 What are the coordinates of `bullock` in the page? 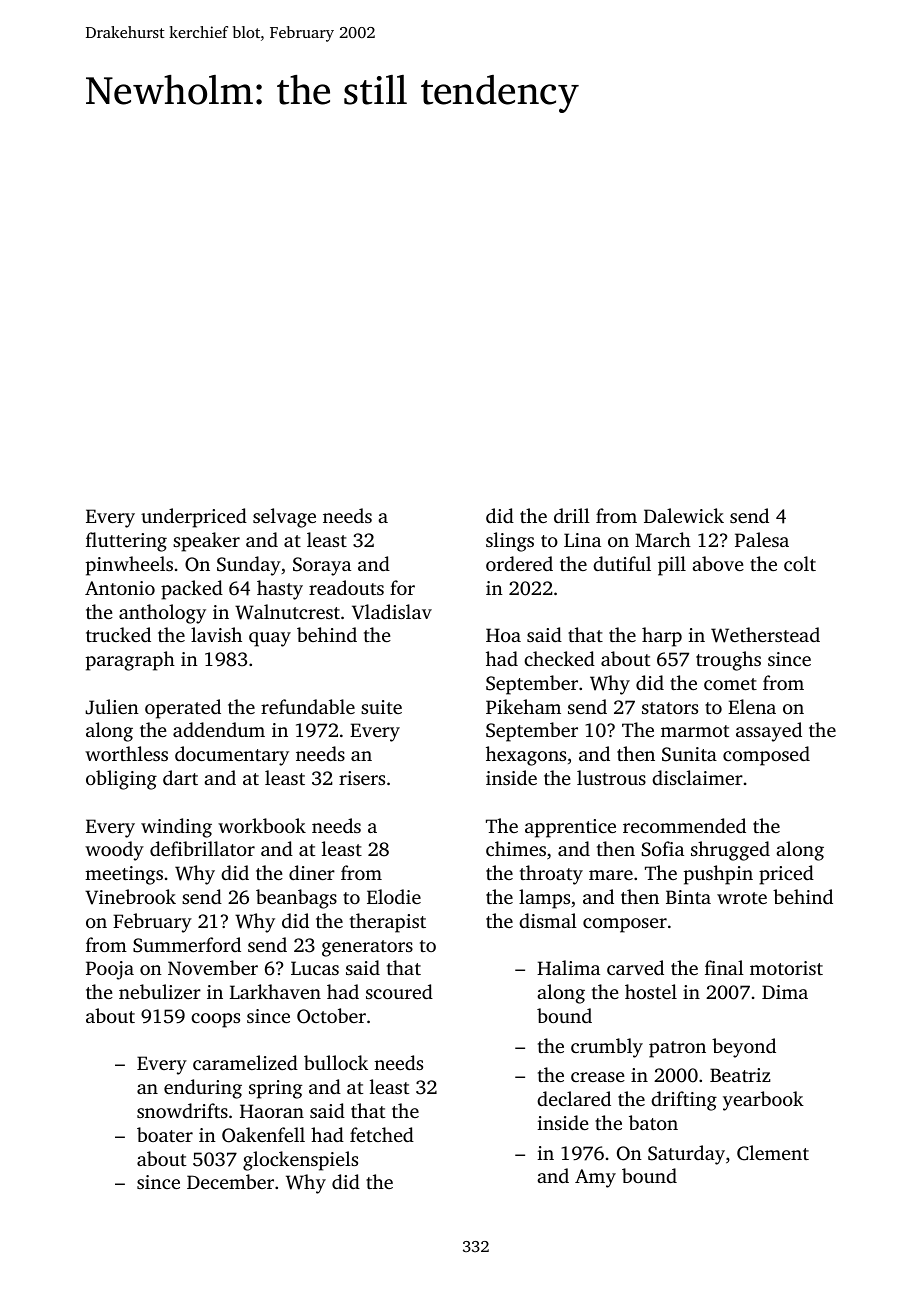 It's located at (336, 1062).
